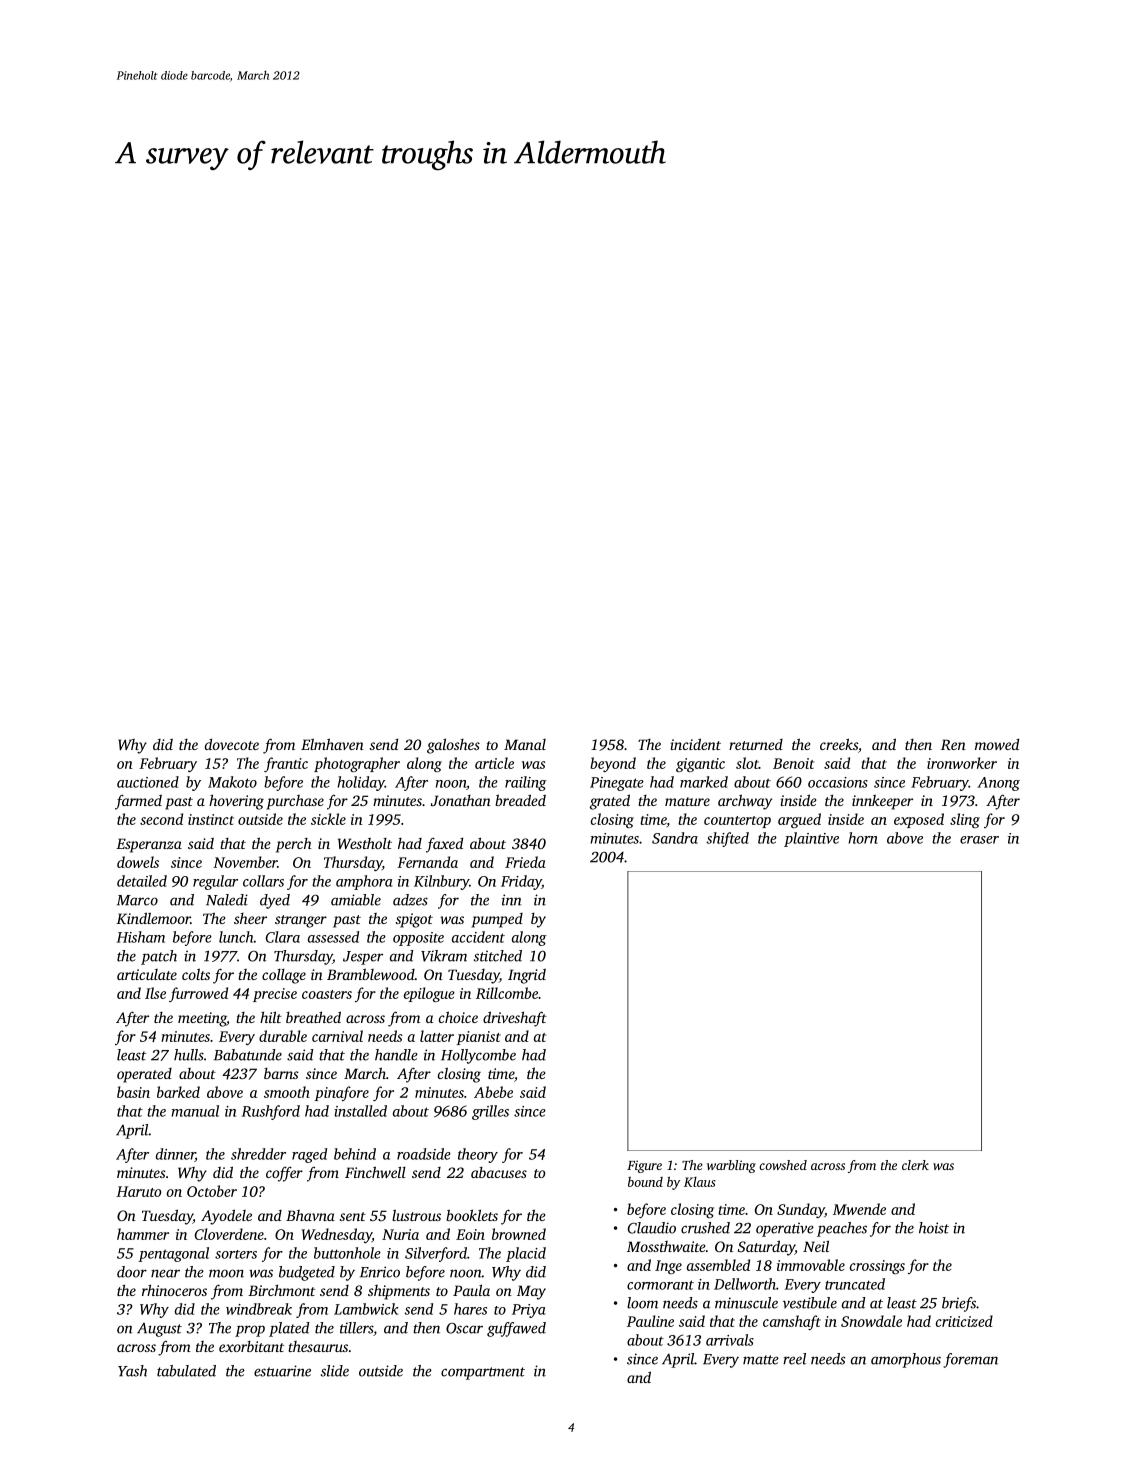 This screenshot has height=1471, width=1136. What do you see at coordinates (478, 1056) in the screenshot?
I see `Hollycombe` at bounding box center [478, 1056].
